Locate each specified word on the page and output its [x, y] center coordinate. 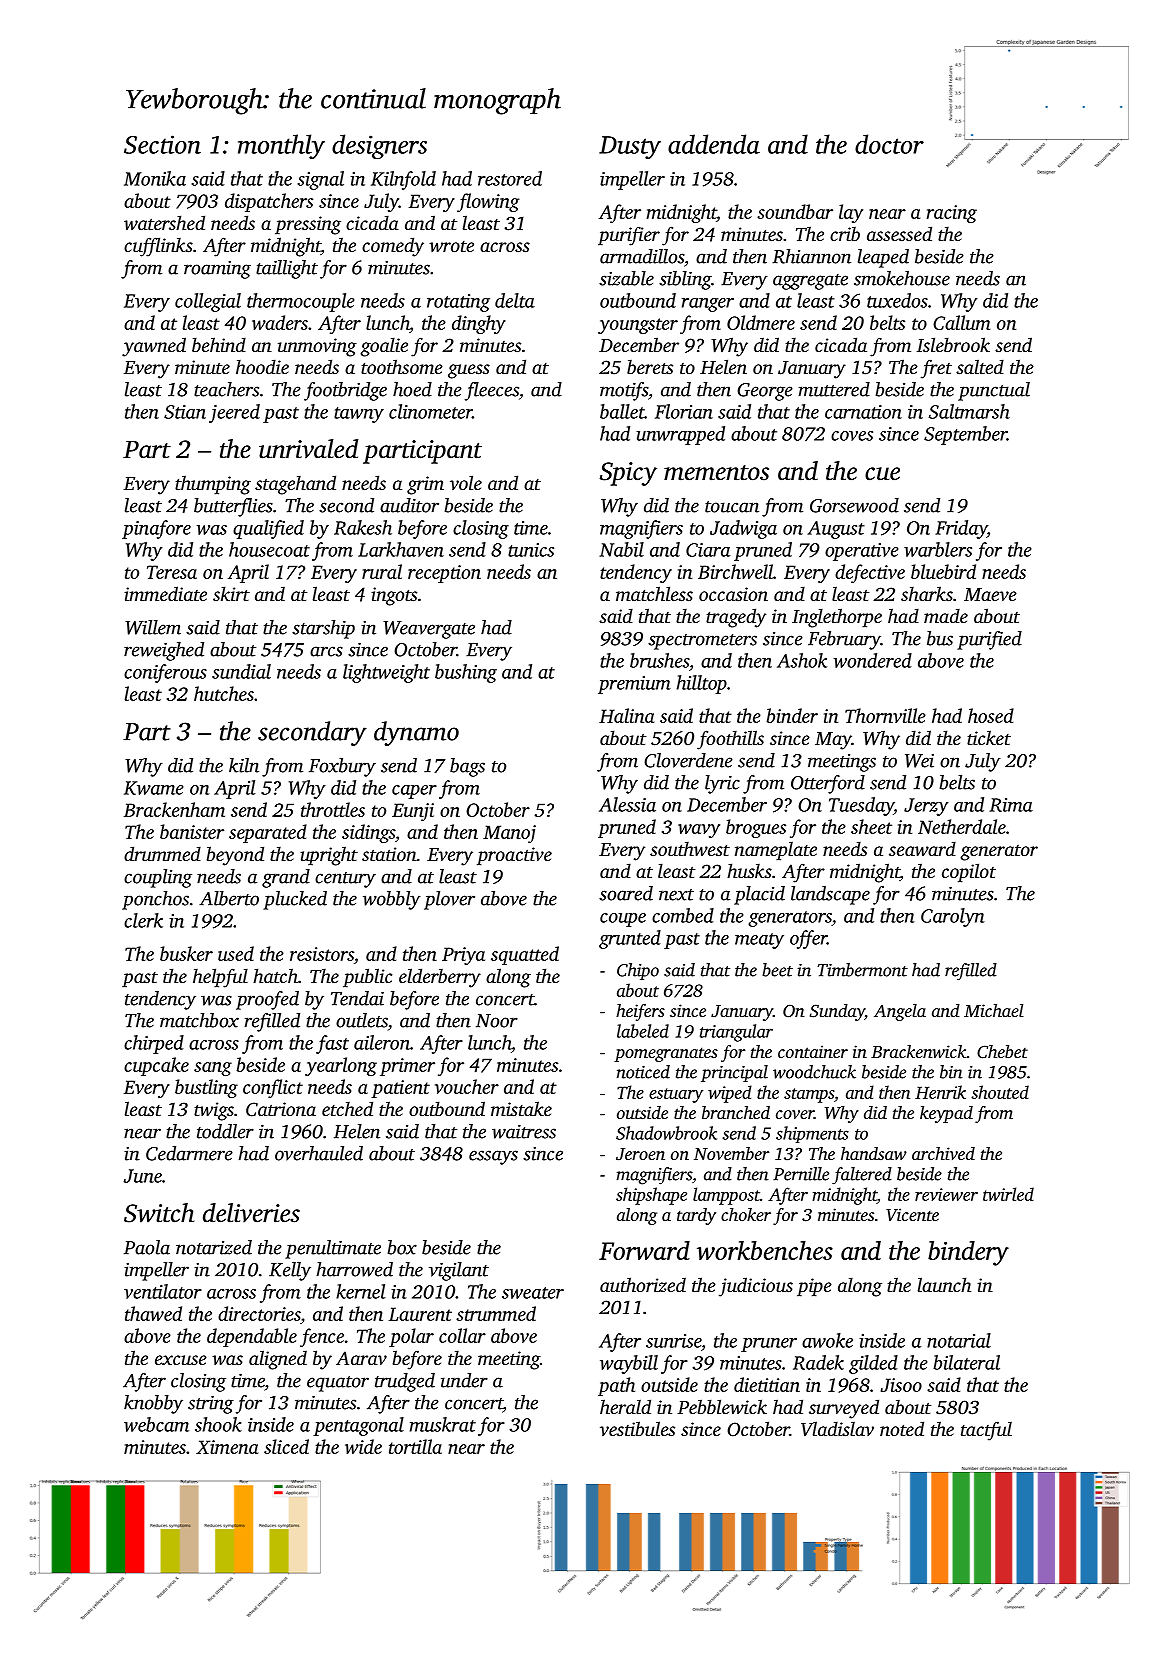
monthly [281, 146]
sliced [286, 1446]
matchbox [199, 1020]
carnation [863, 412]
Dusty [630, 147]
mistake [521, 1108]
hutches [224, 693]
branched [736, 1112]
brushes [659, 660]
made [946, 615]
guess [469, 371]
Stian [185, 412]
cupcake [156, 1066]
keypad [946, 1114]
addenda [714, 144]
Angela [900, 1012]
